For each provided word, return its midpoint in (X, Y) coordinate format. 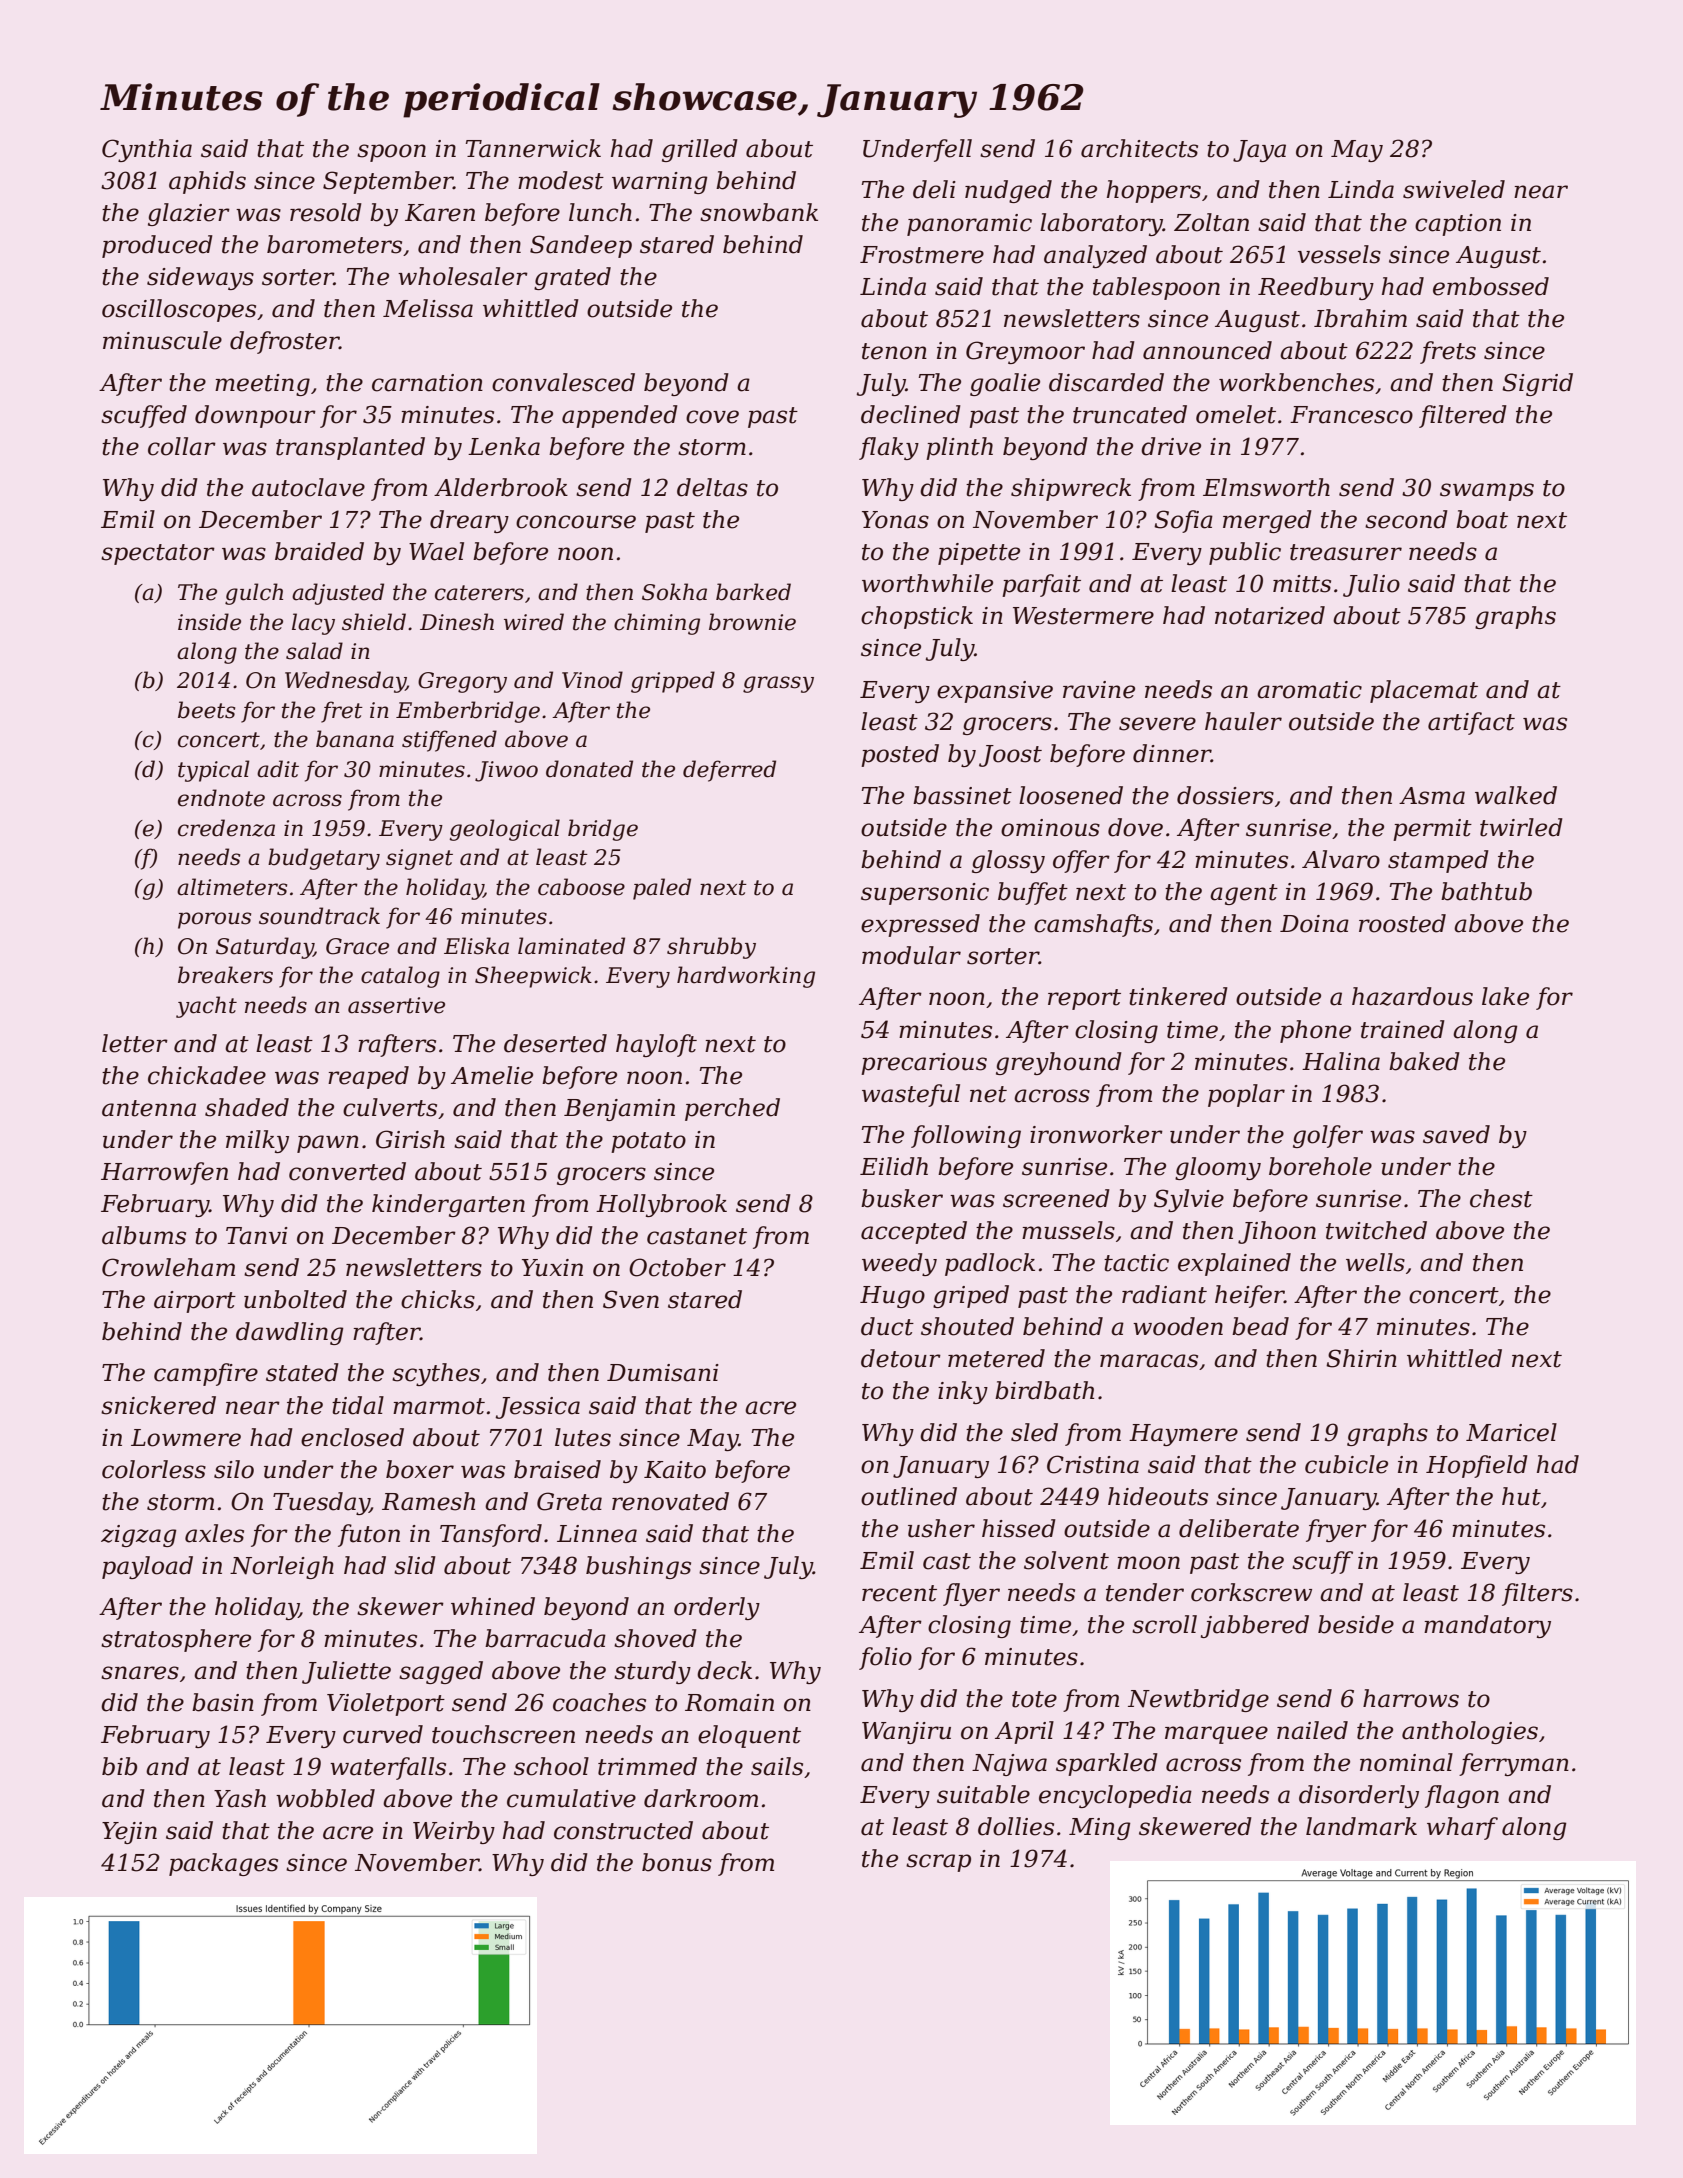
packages (223, 1864)
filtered (1463, 416)
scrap (938, 1863)
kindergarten (448, 1205)
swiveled (1454, 189)
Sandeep (581, 246)
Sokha (674, 592)
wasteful (911, 1095)
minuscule (162, 340)
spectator (158, 554)
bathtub (1486, 891)
